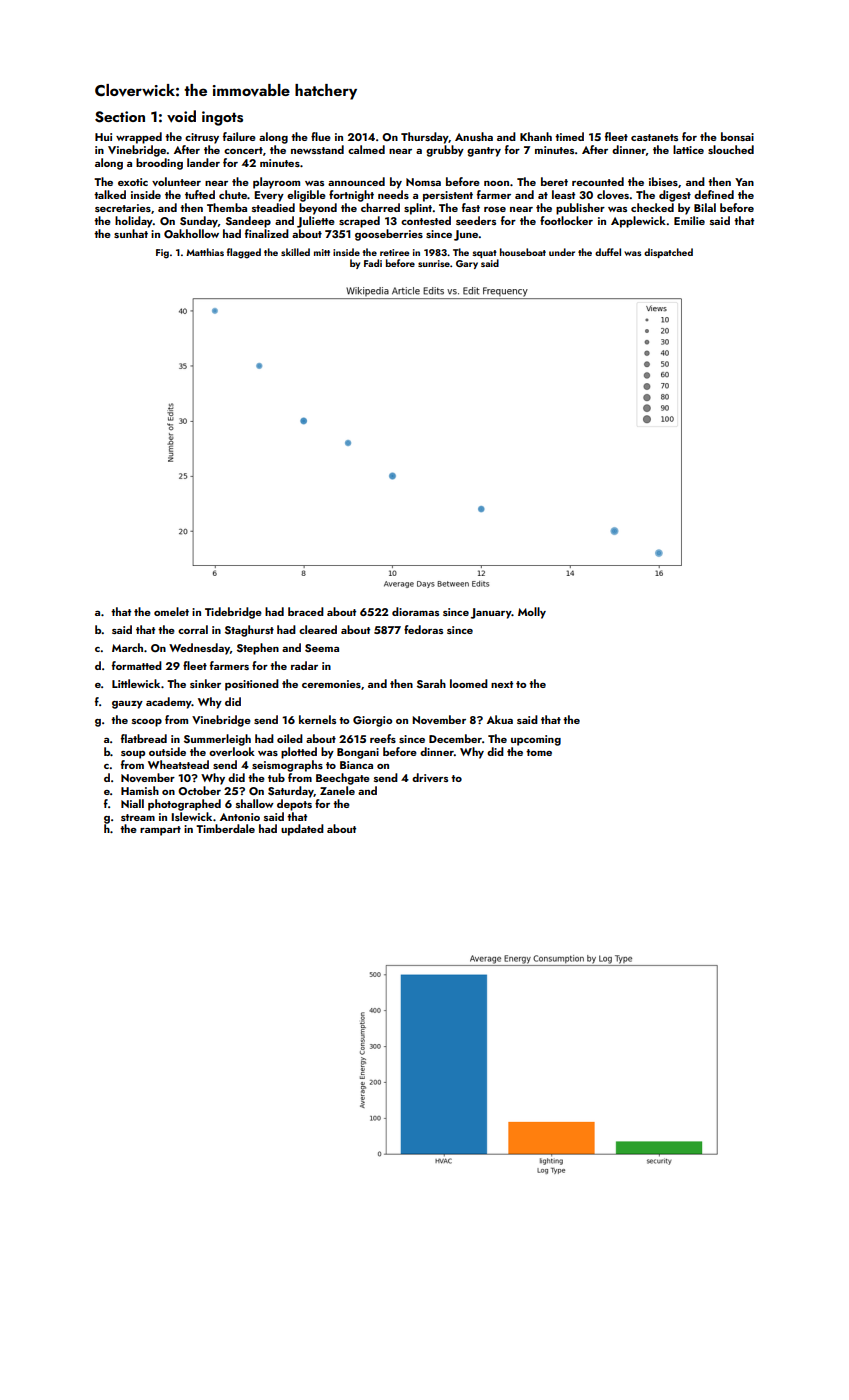  What do you see at coordinates (120, 117) in the screenshot?
I see `Section` at bounding box center [120, 117].
